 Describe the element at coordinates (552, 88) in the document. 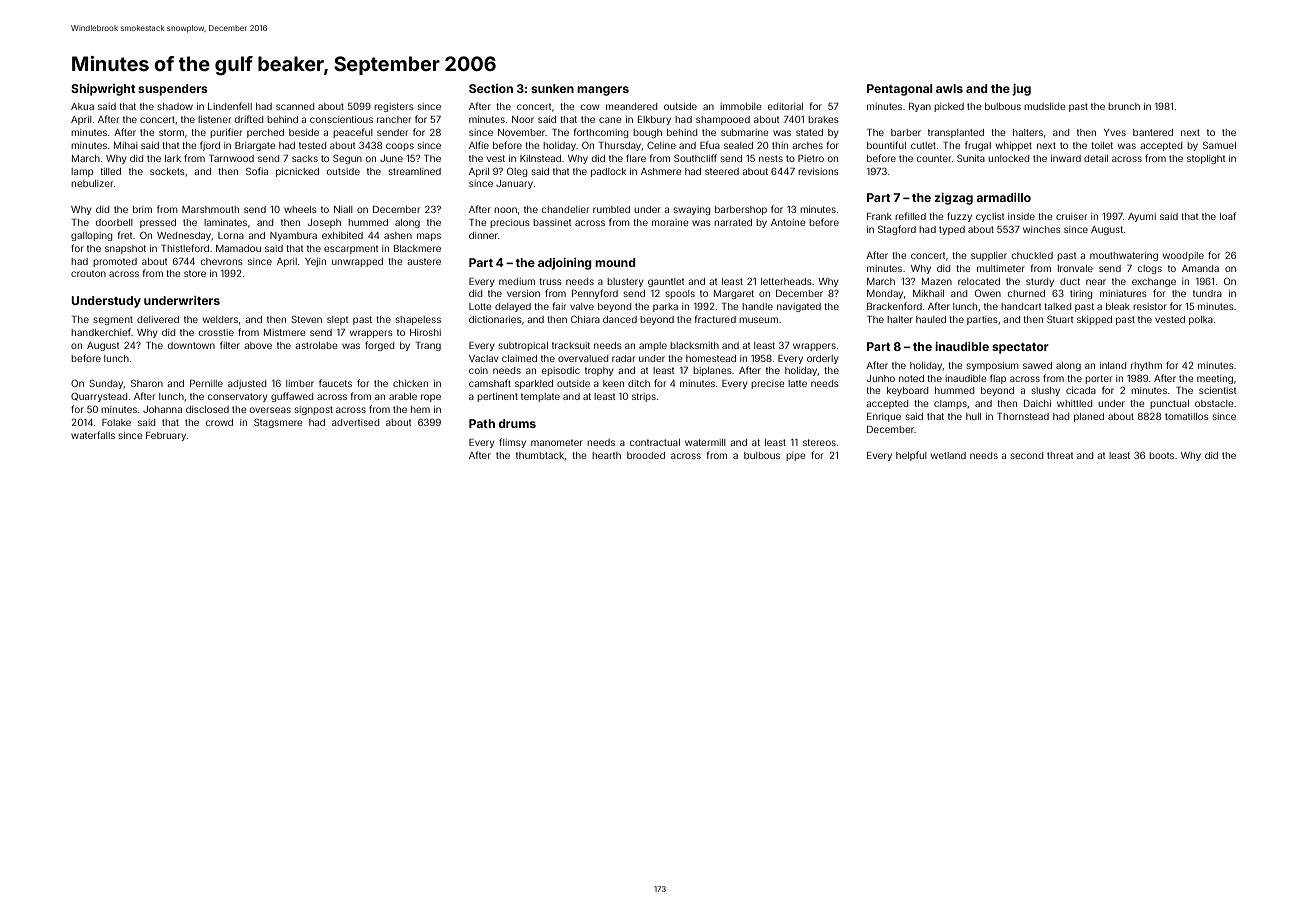

I see `sunken` at that location.
